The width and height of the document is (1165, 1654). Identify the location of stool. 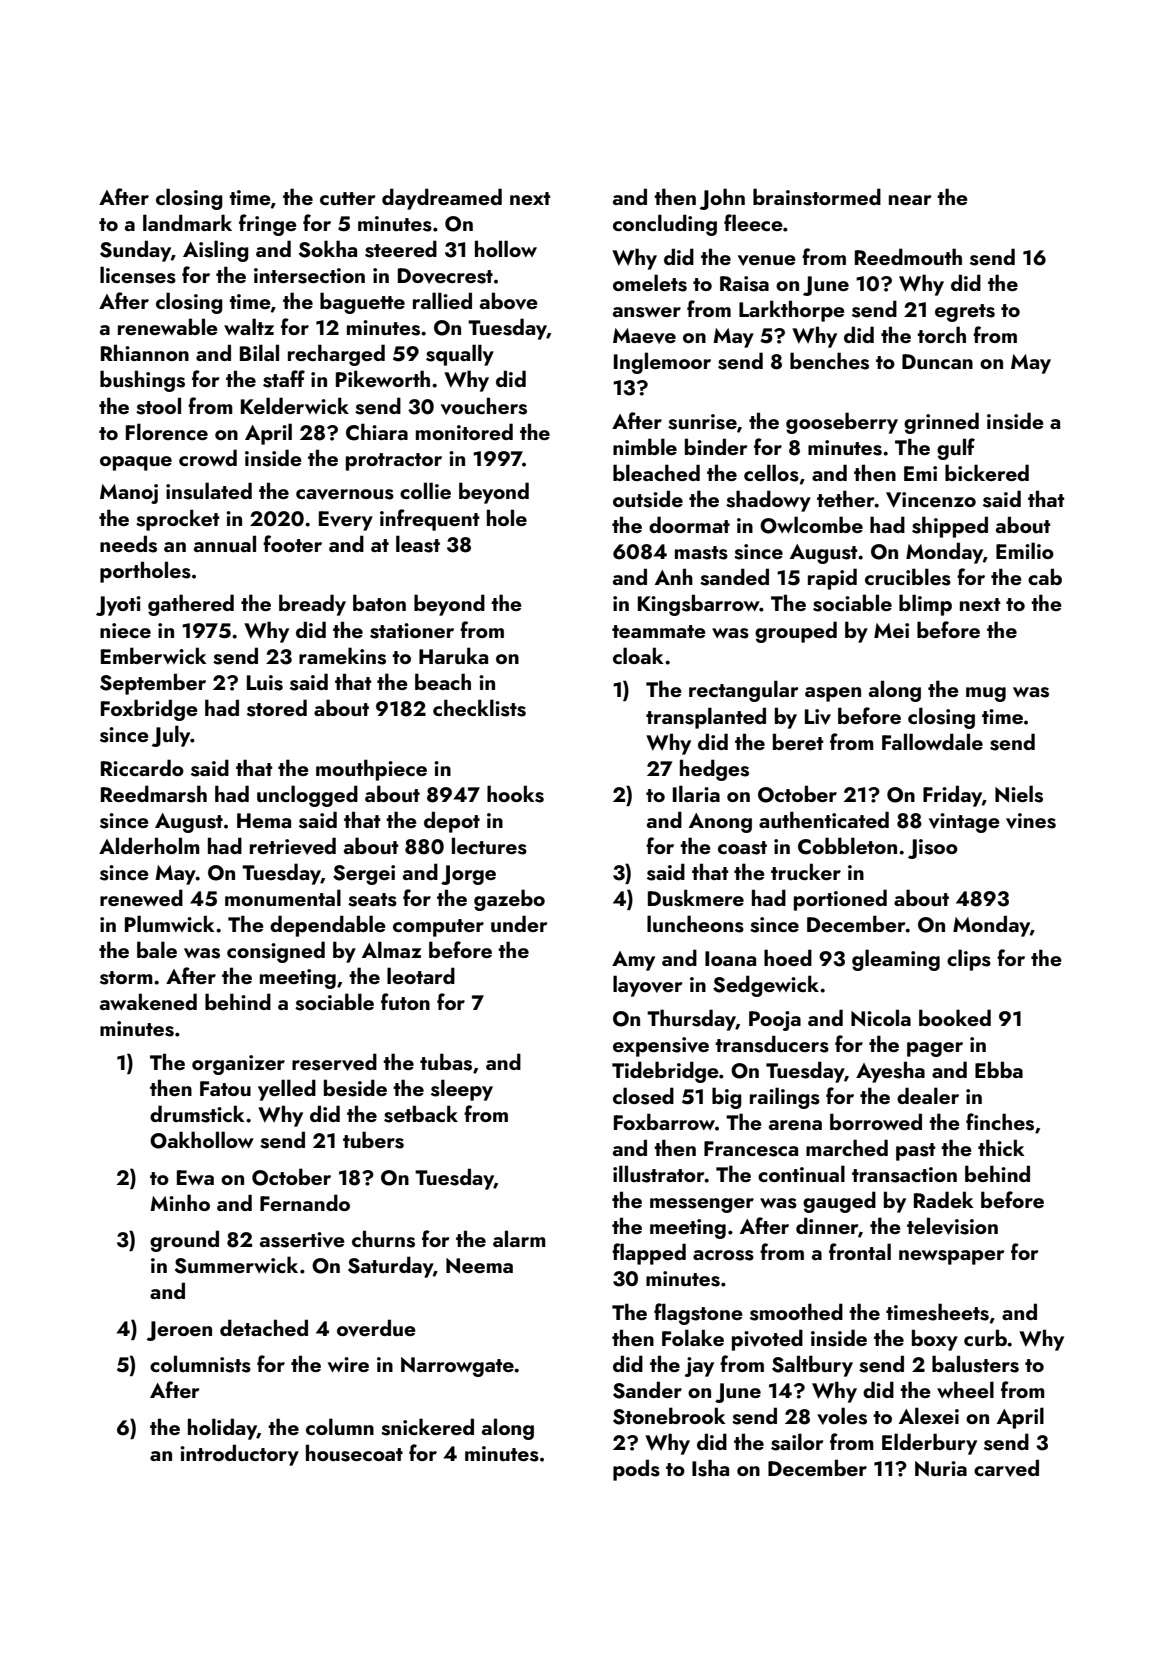
(158, 406).
